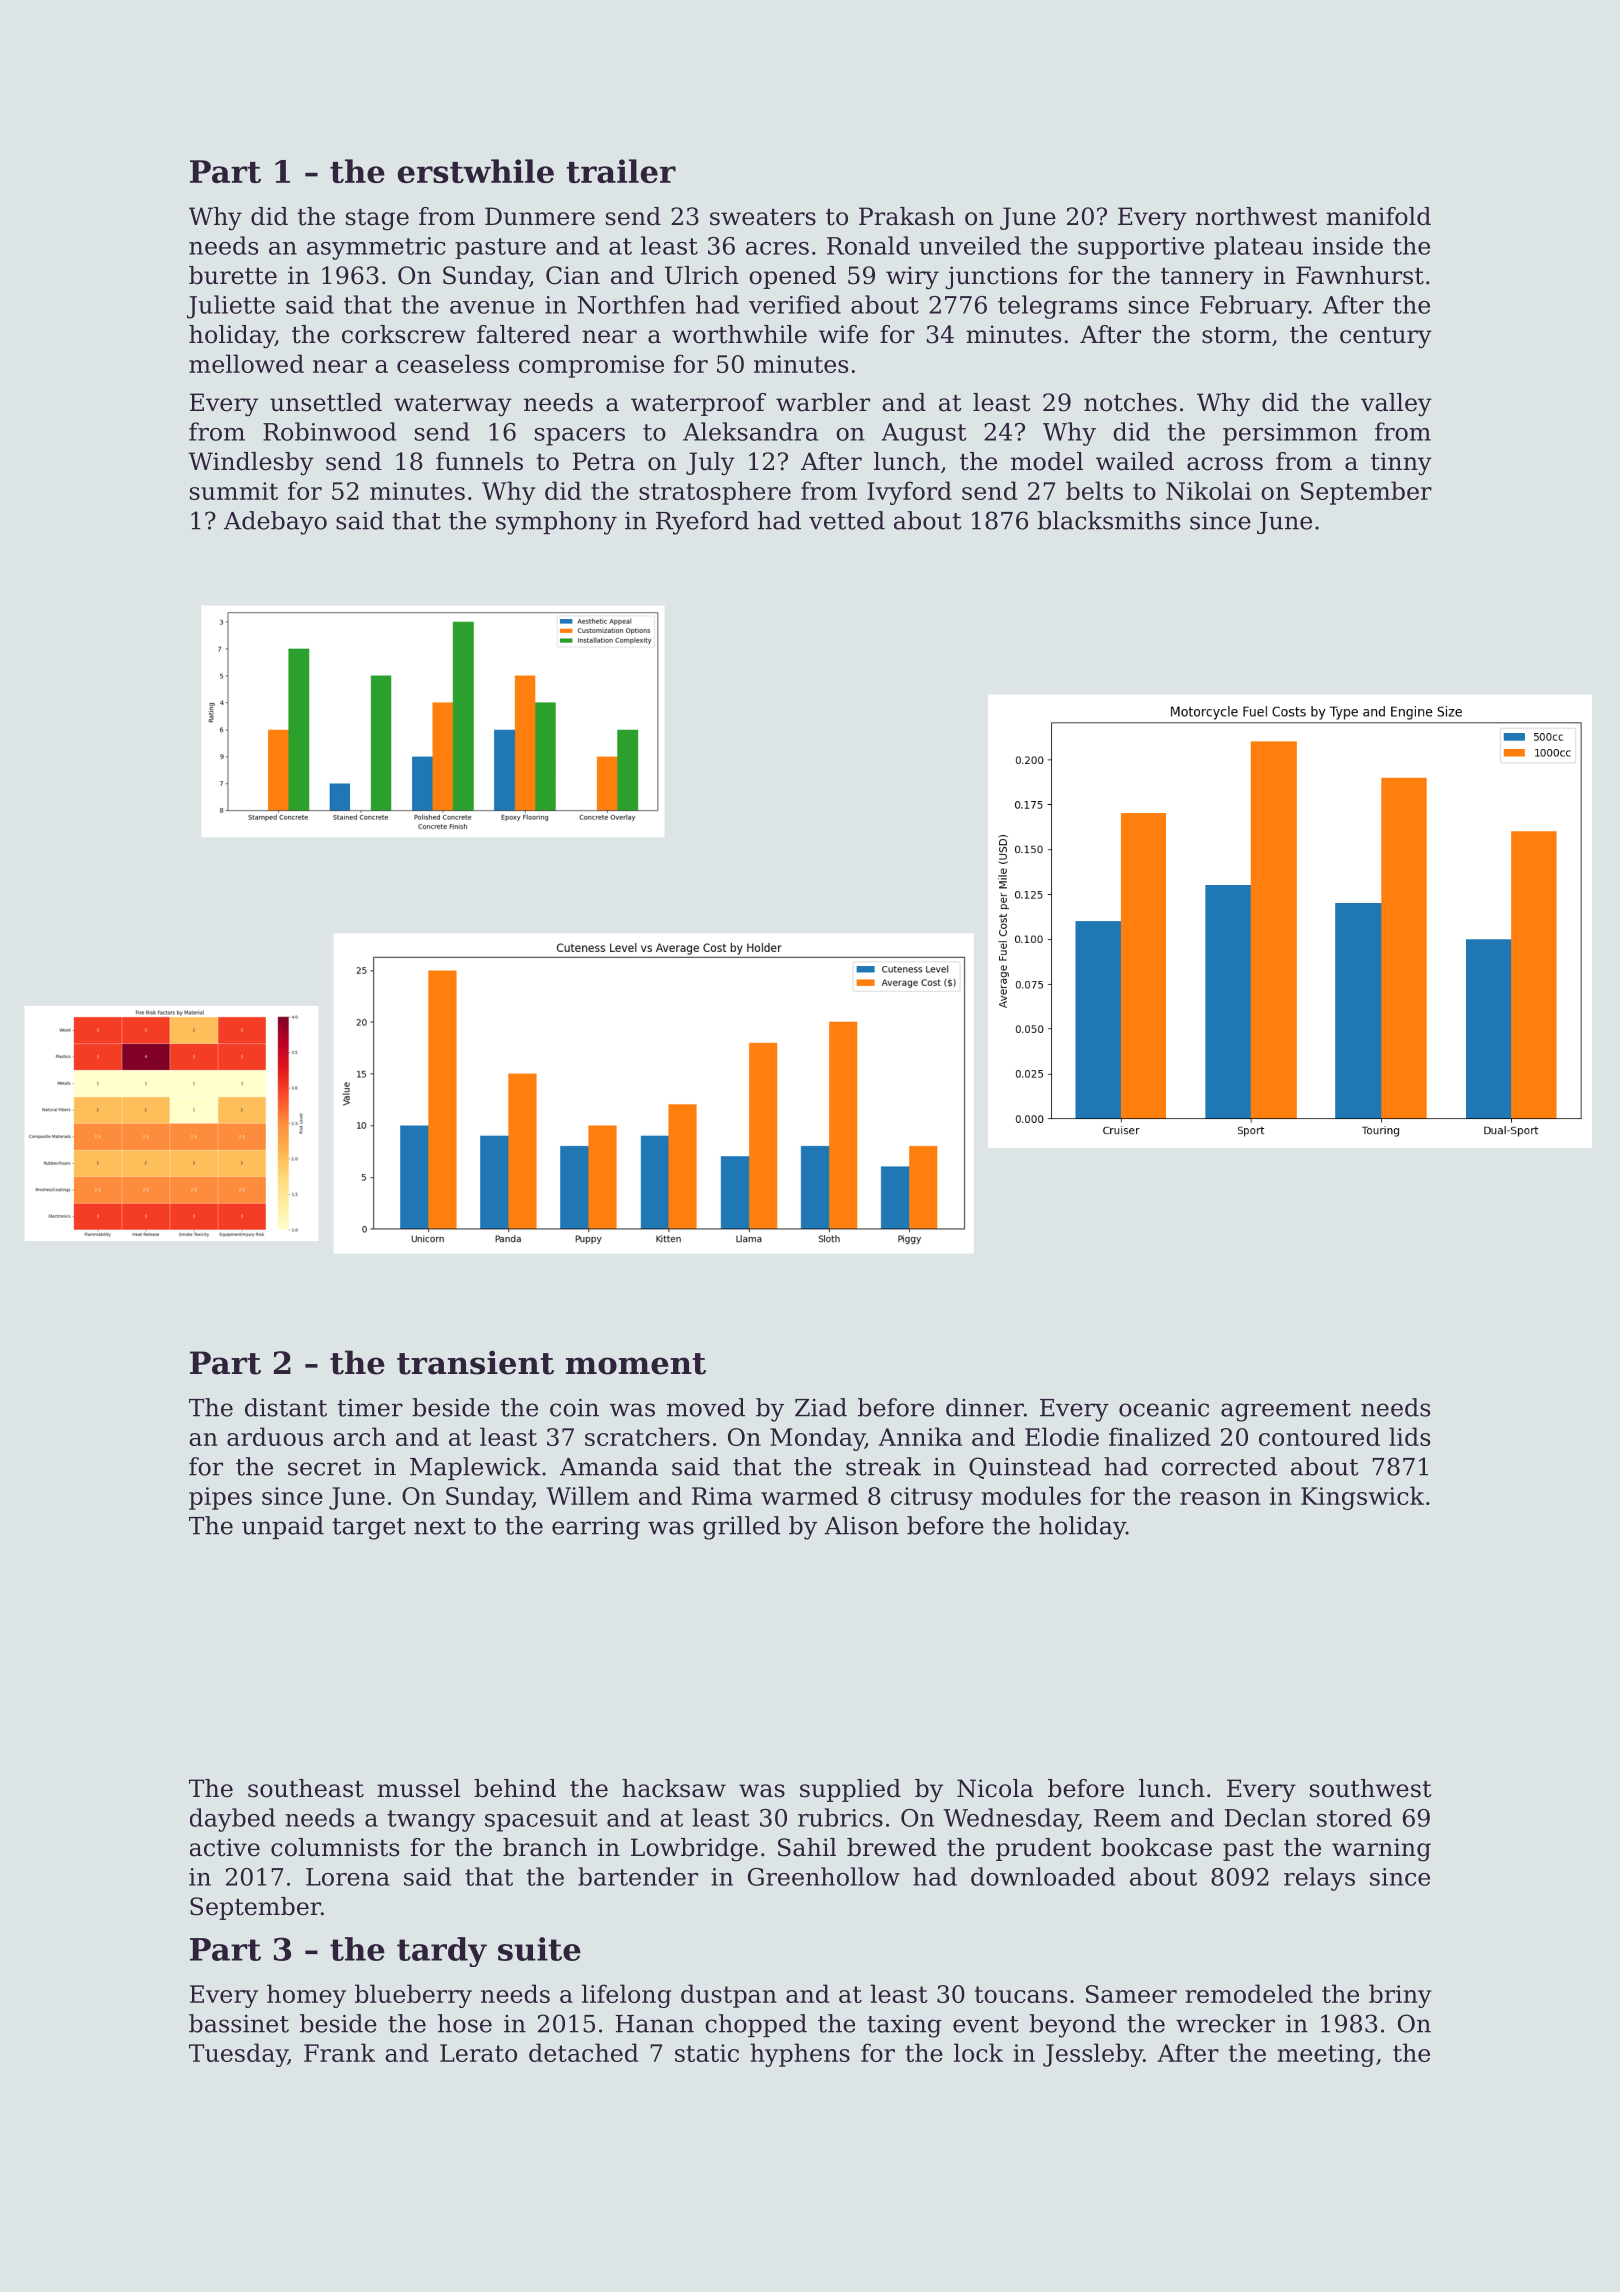 The image size is (1620, 2292). I want to click on tardy, so click(442, 1952).
